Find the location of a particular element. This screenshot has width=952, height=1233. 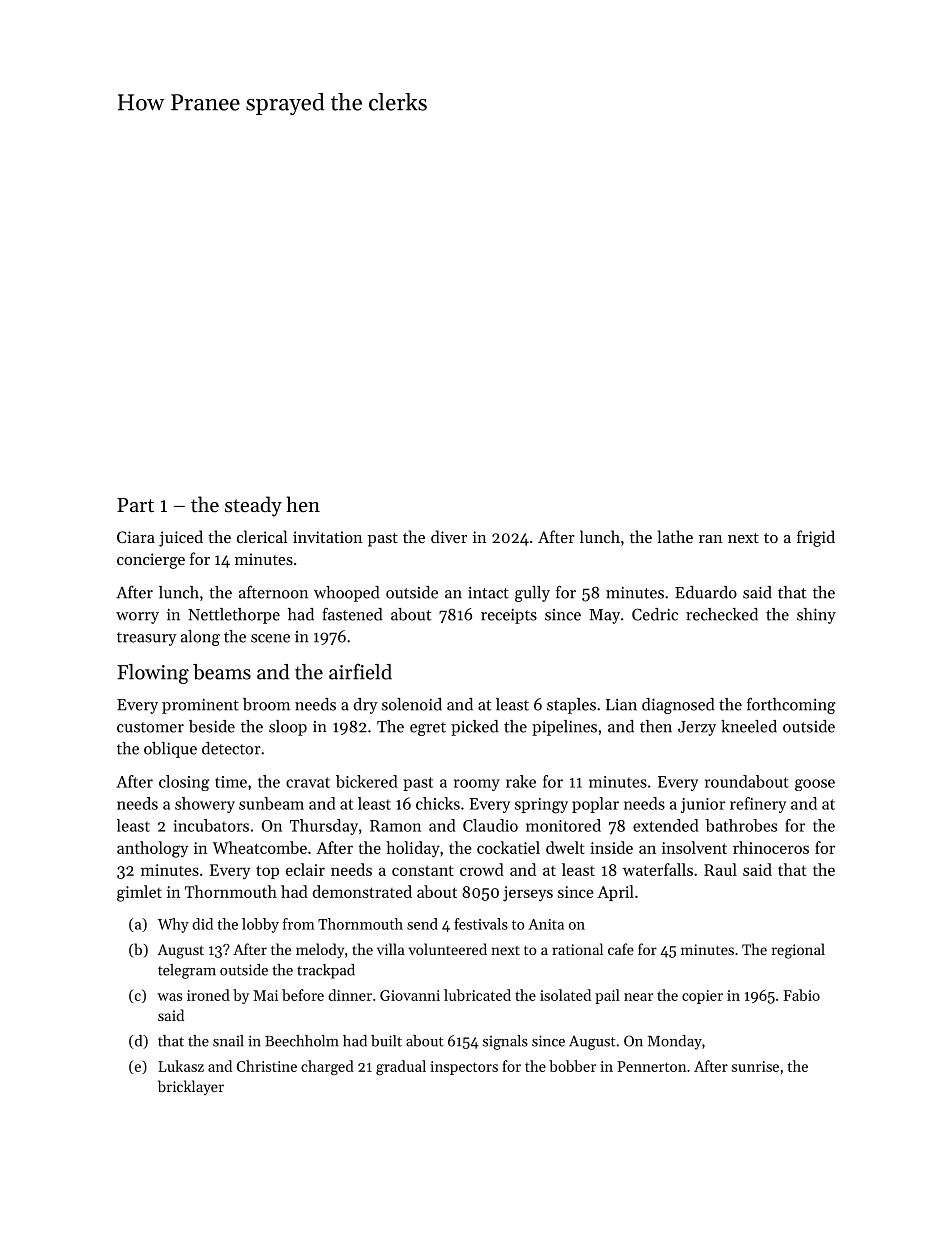

diver is located at coordinates (449, 536).
